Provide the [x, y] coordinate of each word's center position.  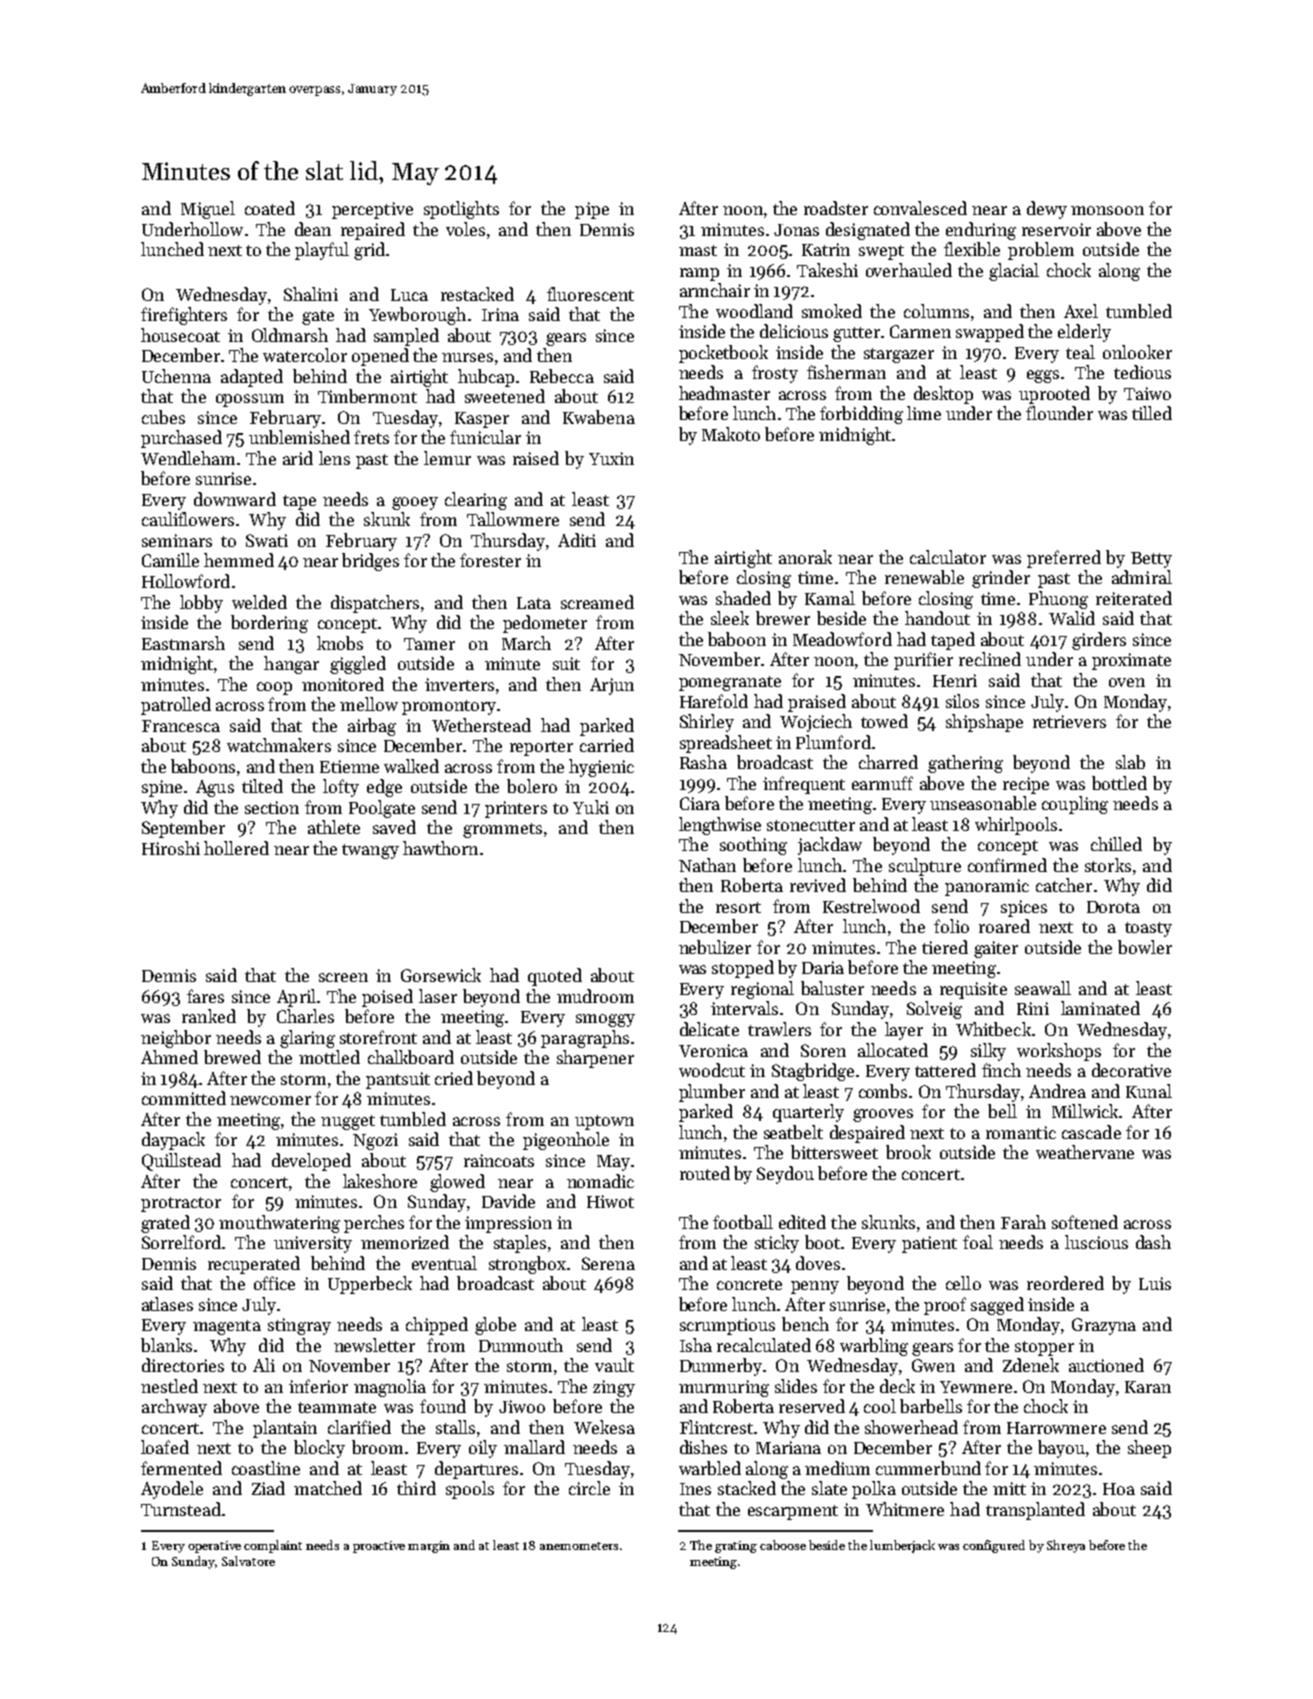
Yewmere [976, 1387]
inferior [318, 1386]
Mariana [788, 1447]
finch [1001, 1070]
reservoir [1056, 229]
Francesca [181, 726]
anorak [805, 557]
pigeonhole [566, 1141]
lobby [201, 604]
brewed [232, 1057]
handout [937, 618]
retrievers [1069, 721]
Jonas [796, 230]
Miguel [208, 210]
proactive [379, 1547]
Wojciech [816, 723]
